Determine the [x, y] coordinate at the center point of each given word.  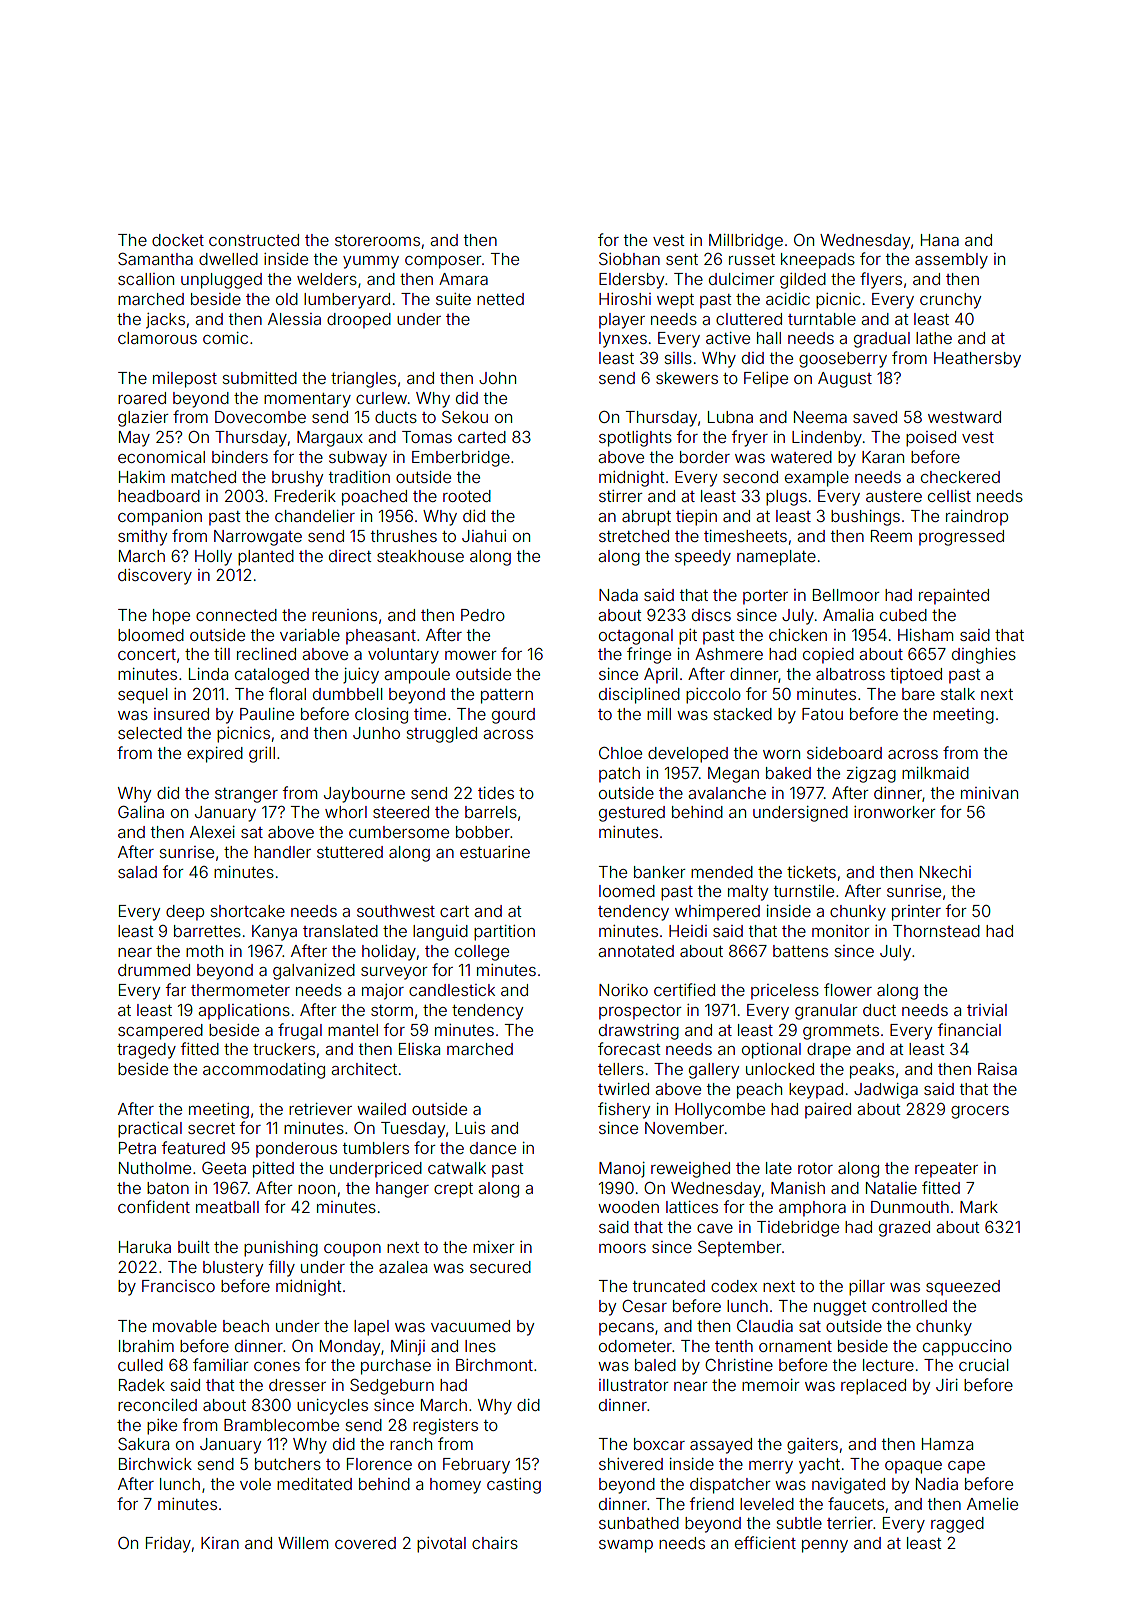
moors [622, 1248]
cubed [903, 615]
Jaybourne [364, 795]
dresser [297, 1385]
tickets [811, 872]
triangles [363, 380]
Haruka [145, 1247]
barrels [491, 812]
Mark [979, 1207]
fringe [649, 655]
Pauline [267, 714]
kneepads [818, 261]
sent [682, 259]
